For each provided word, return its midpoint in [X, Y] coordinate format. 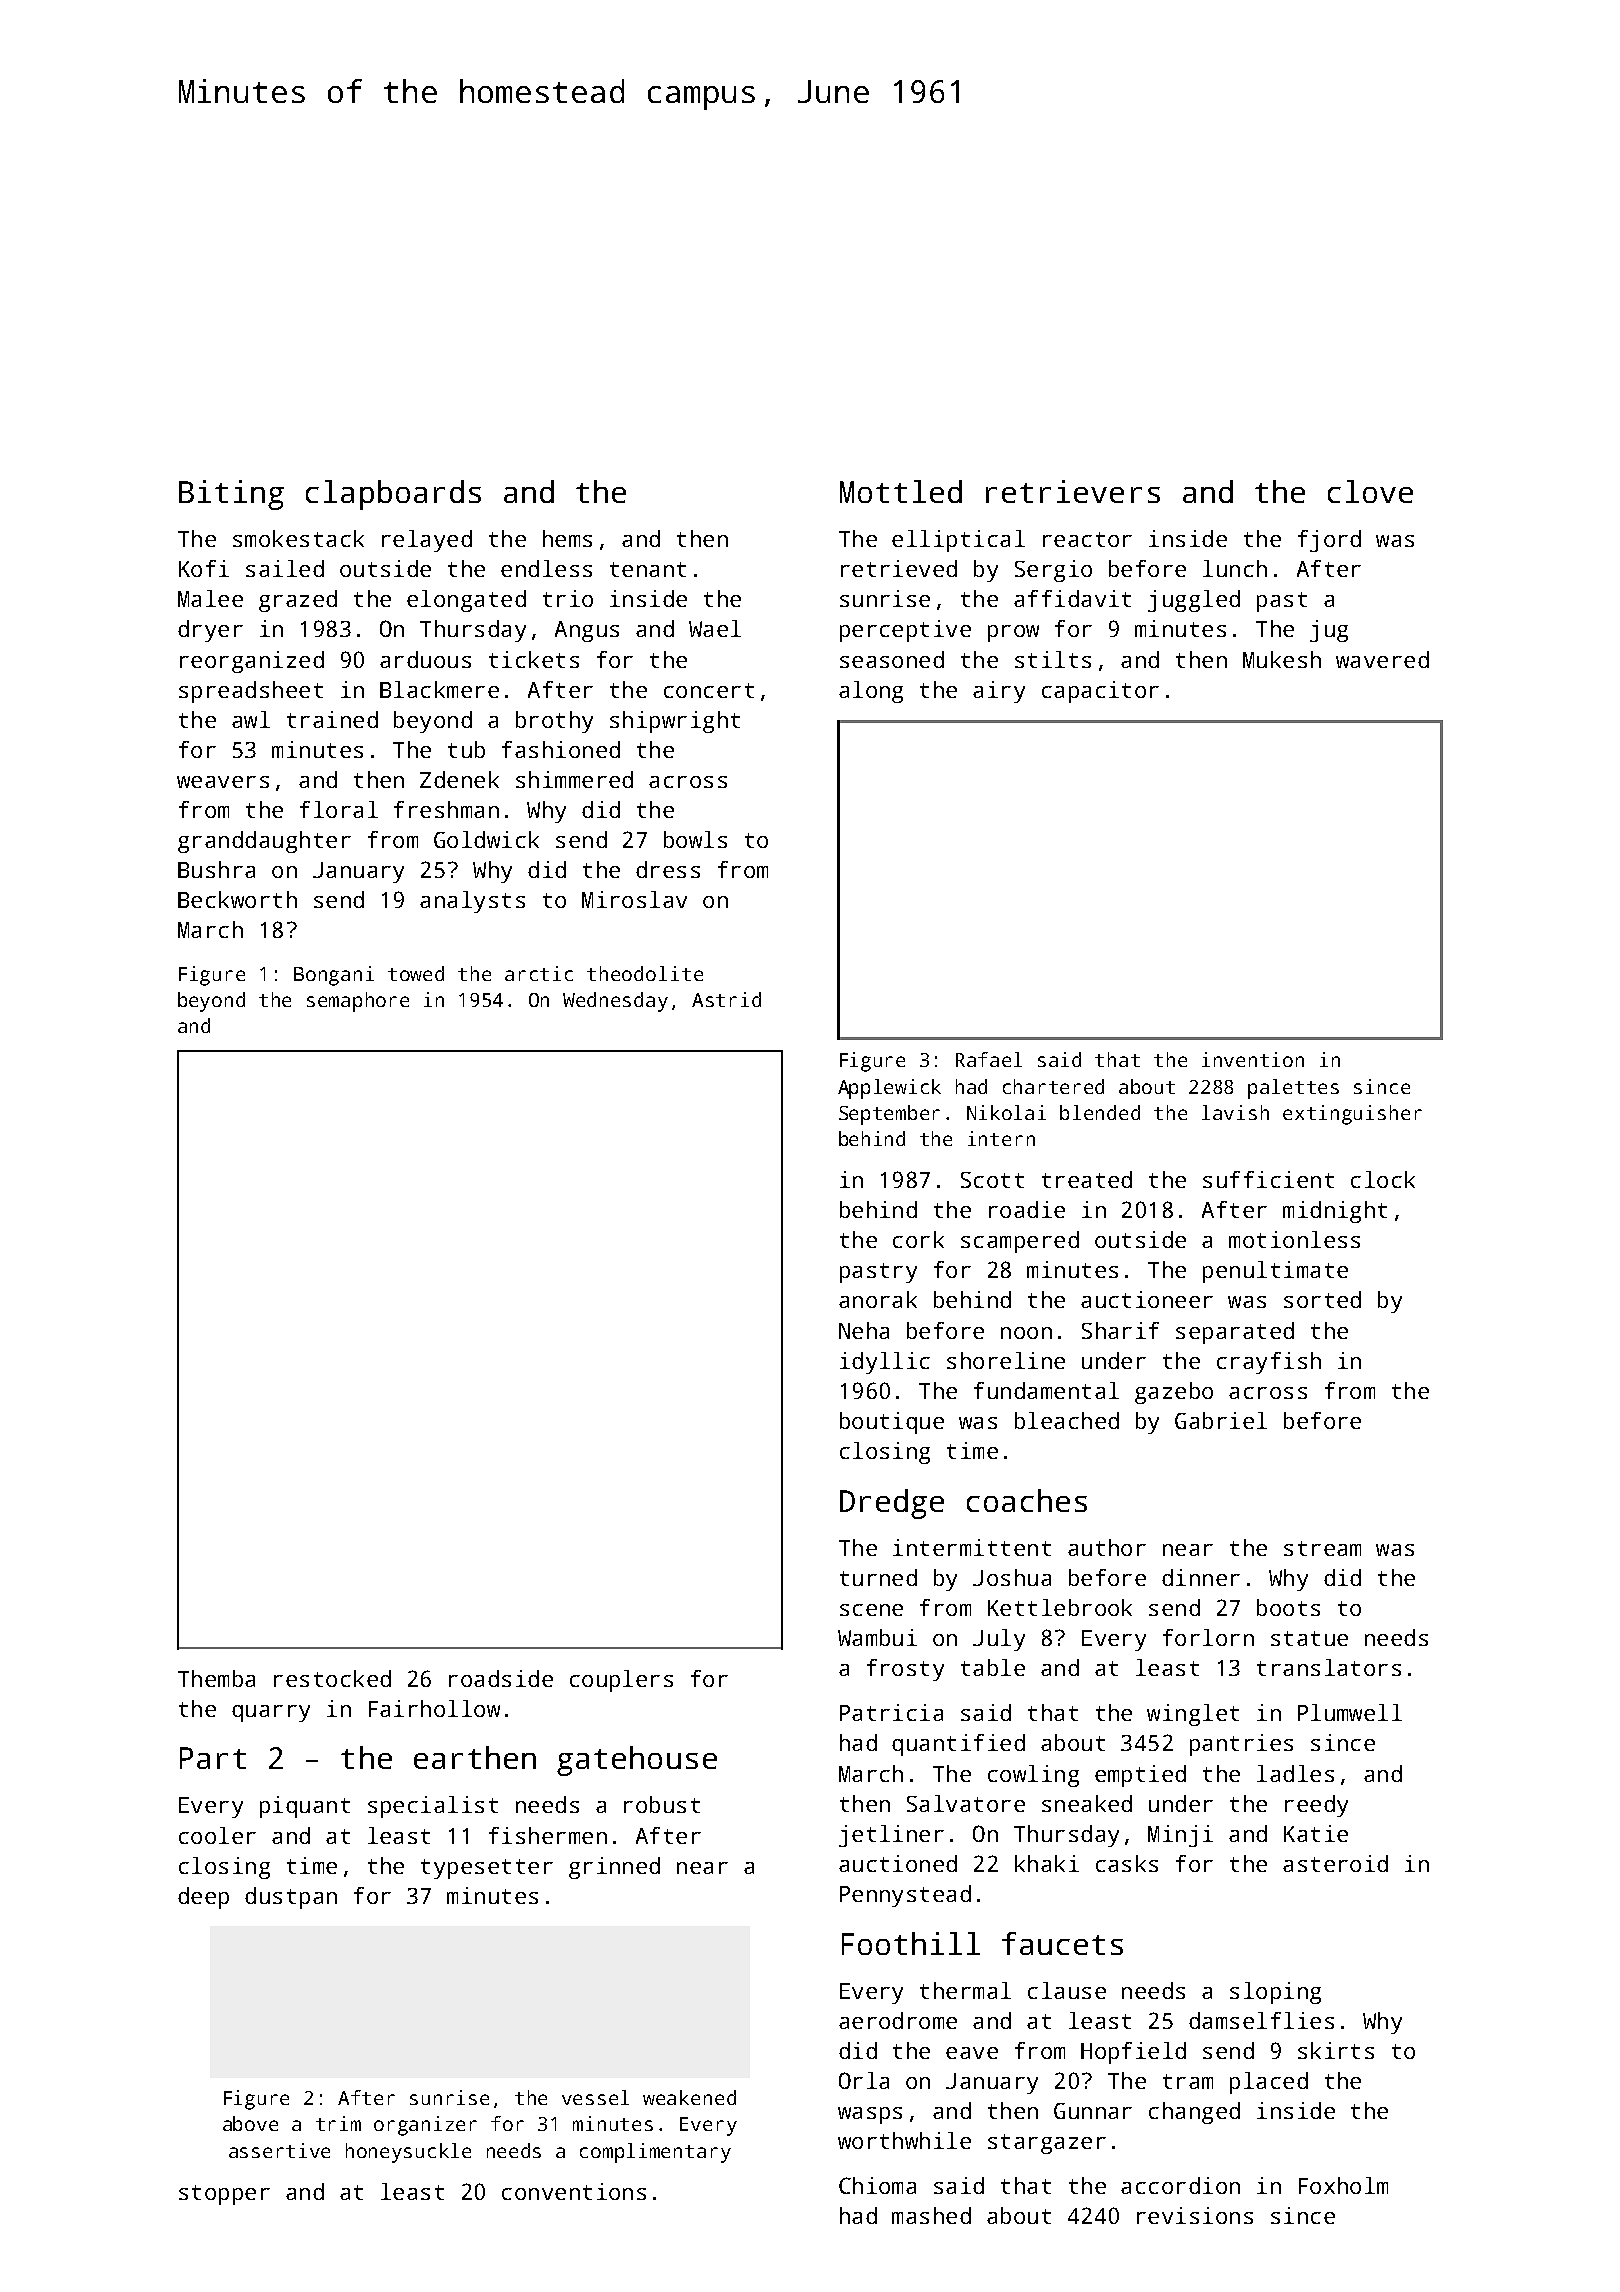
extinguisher [1352, 1115]
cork [918, 1239]
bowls [695, 839]
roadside [501, 1678]
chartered [1053, 1086]
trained [332, 719]
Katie [1316, 1833]
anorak [878, 1299]
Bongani [334, 976]
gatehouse [637, 1761]
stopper [224, 2195]
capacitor [1100, 692]
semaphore [358, 1002]
